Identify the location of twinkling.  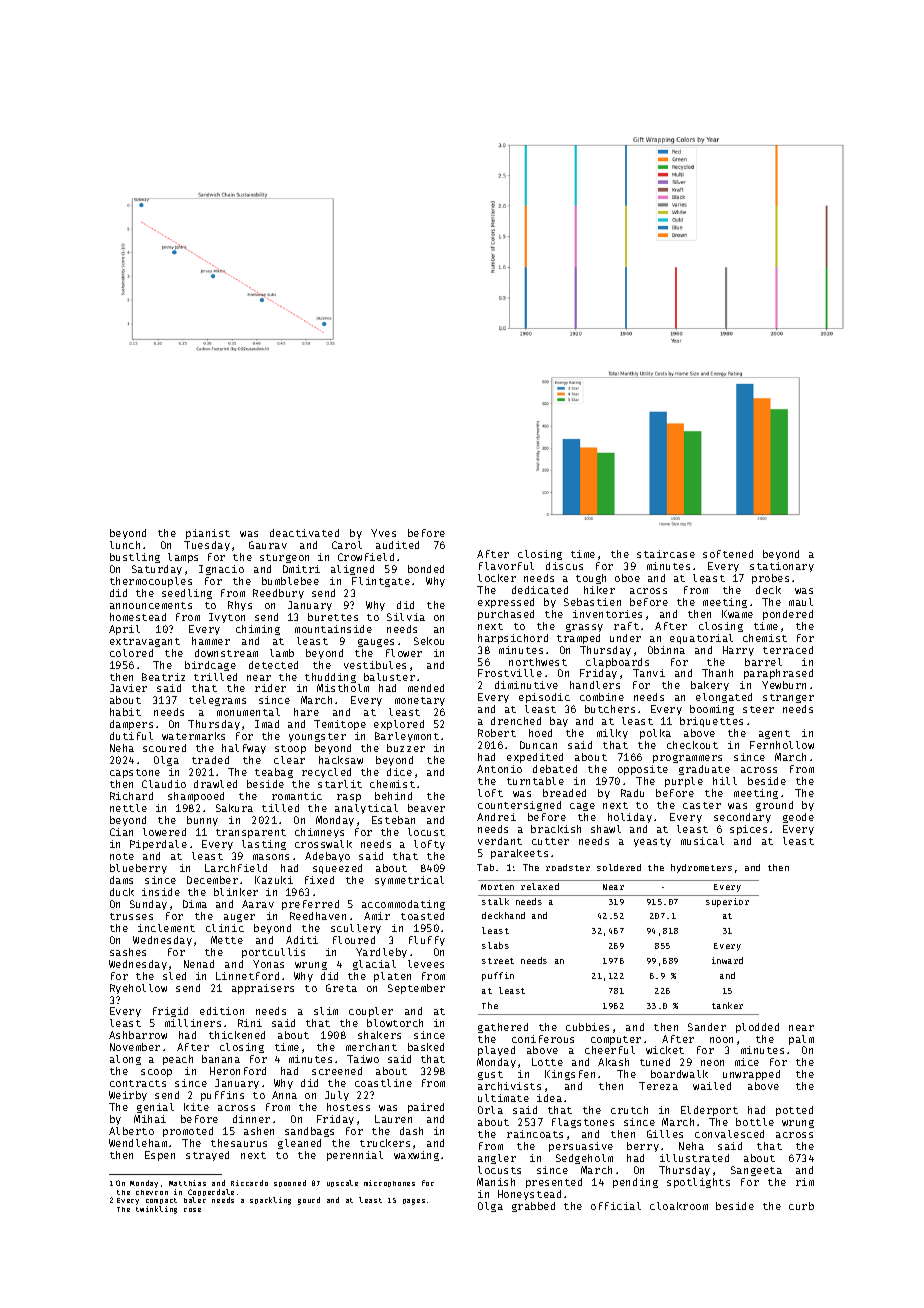
(156, 1210).
